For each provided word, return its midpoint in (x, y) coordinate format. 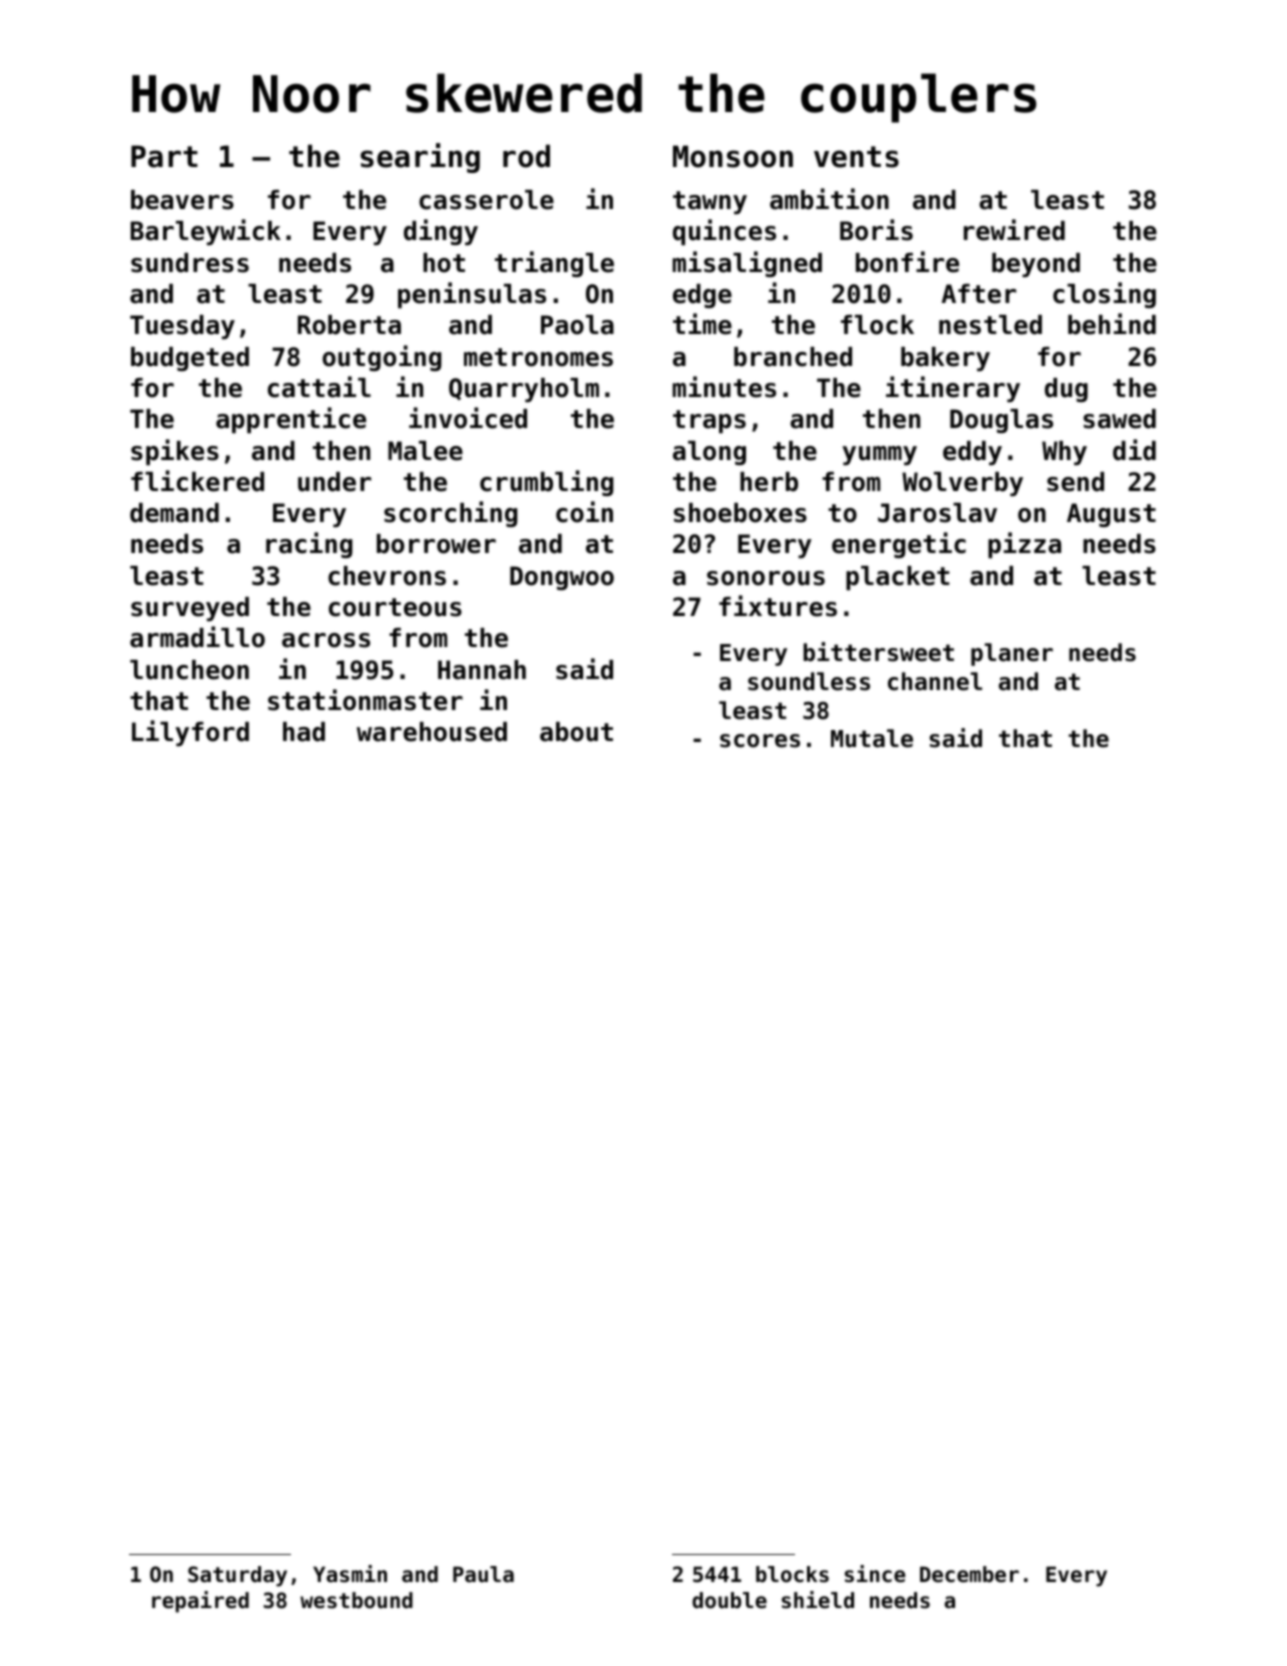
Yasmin (350, 1574)
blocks (792, 1574)
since (875, 1574)
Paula (483, 1574)
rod (526, 156)
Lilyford (190, 733)
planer (1012, 654)
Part (164, 156)
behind (1112, 324)
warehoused (432, 732)
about (576, 732)
